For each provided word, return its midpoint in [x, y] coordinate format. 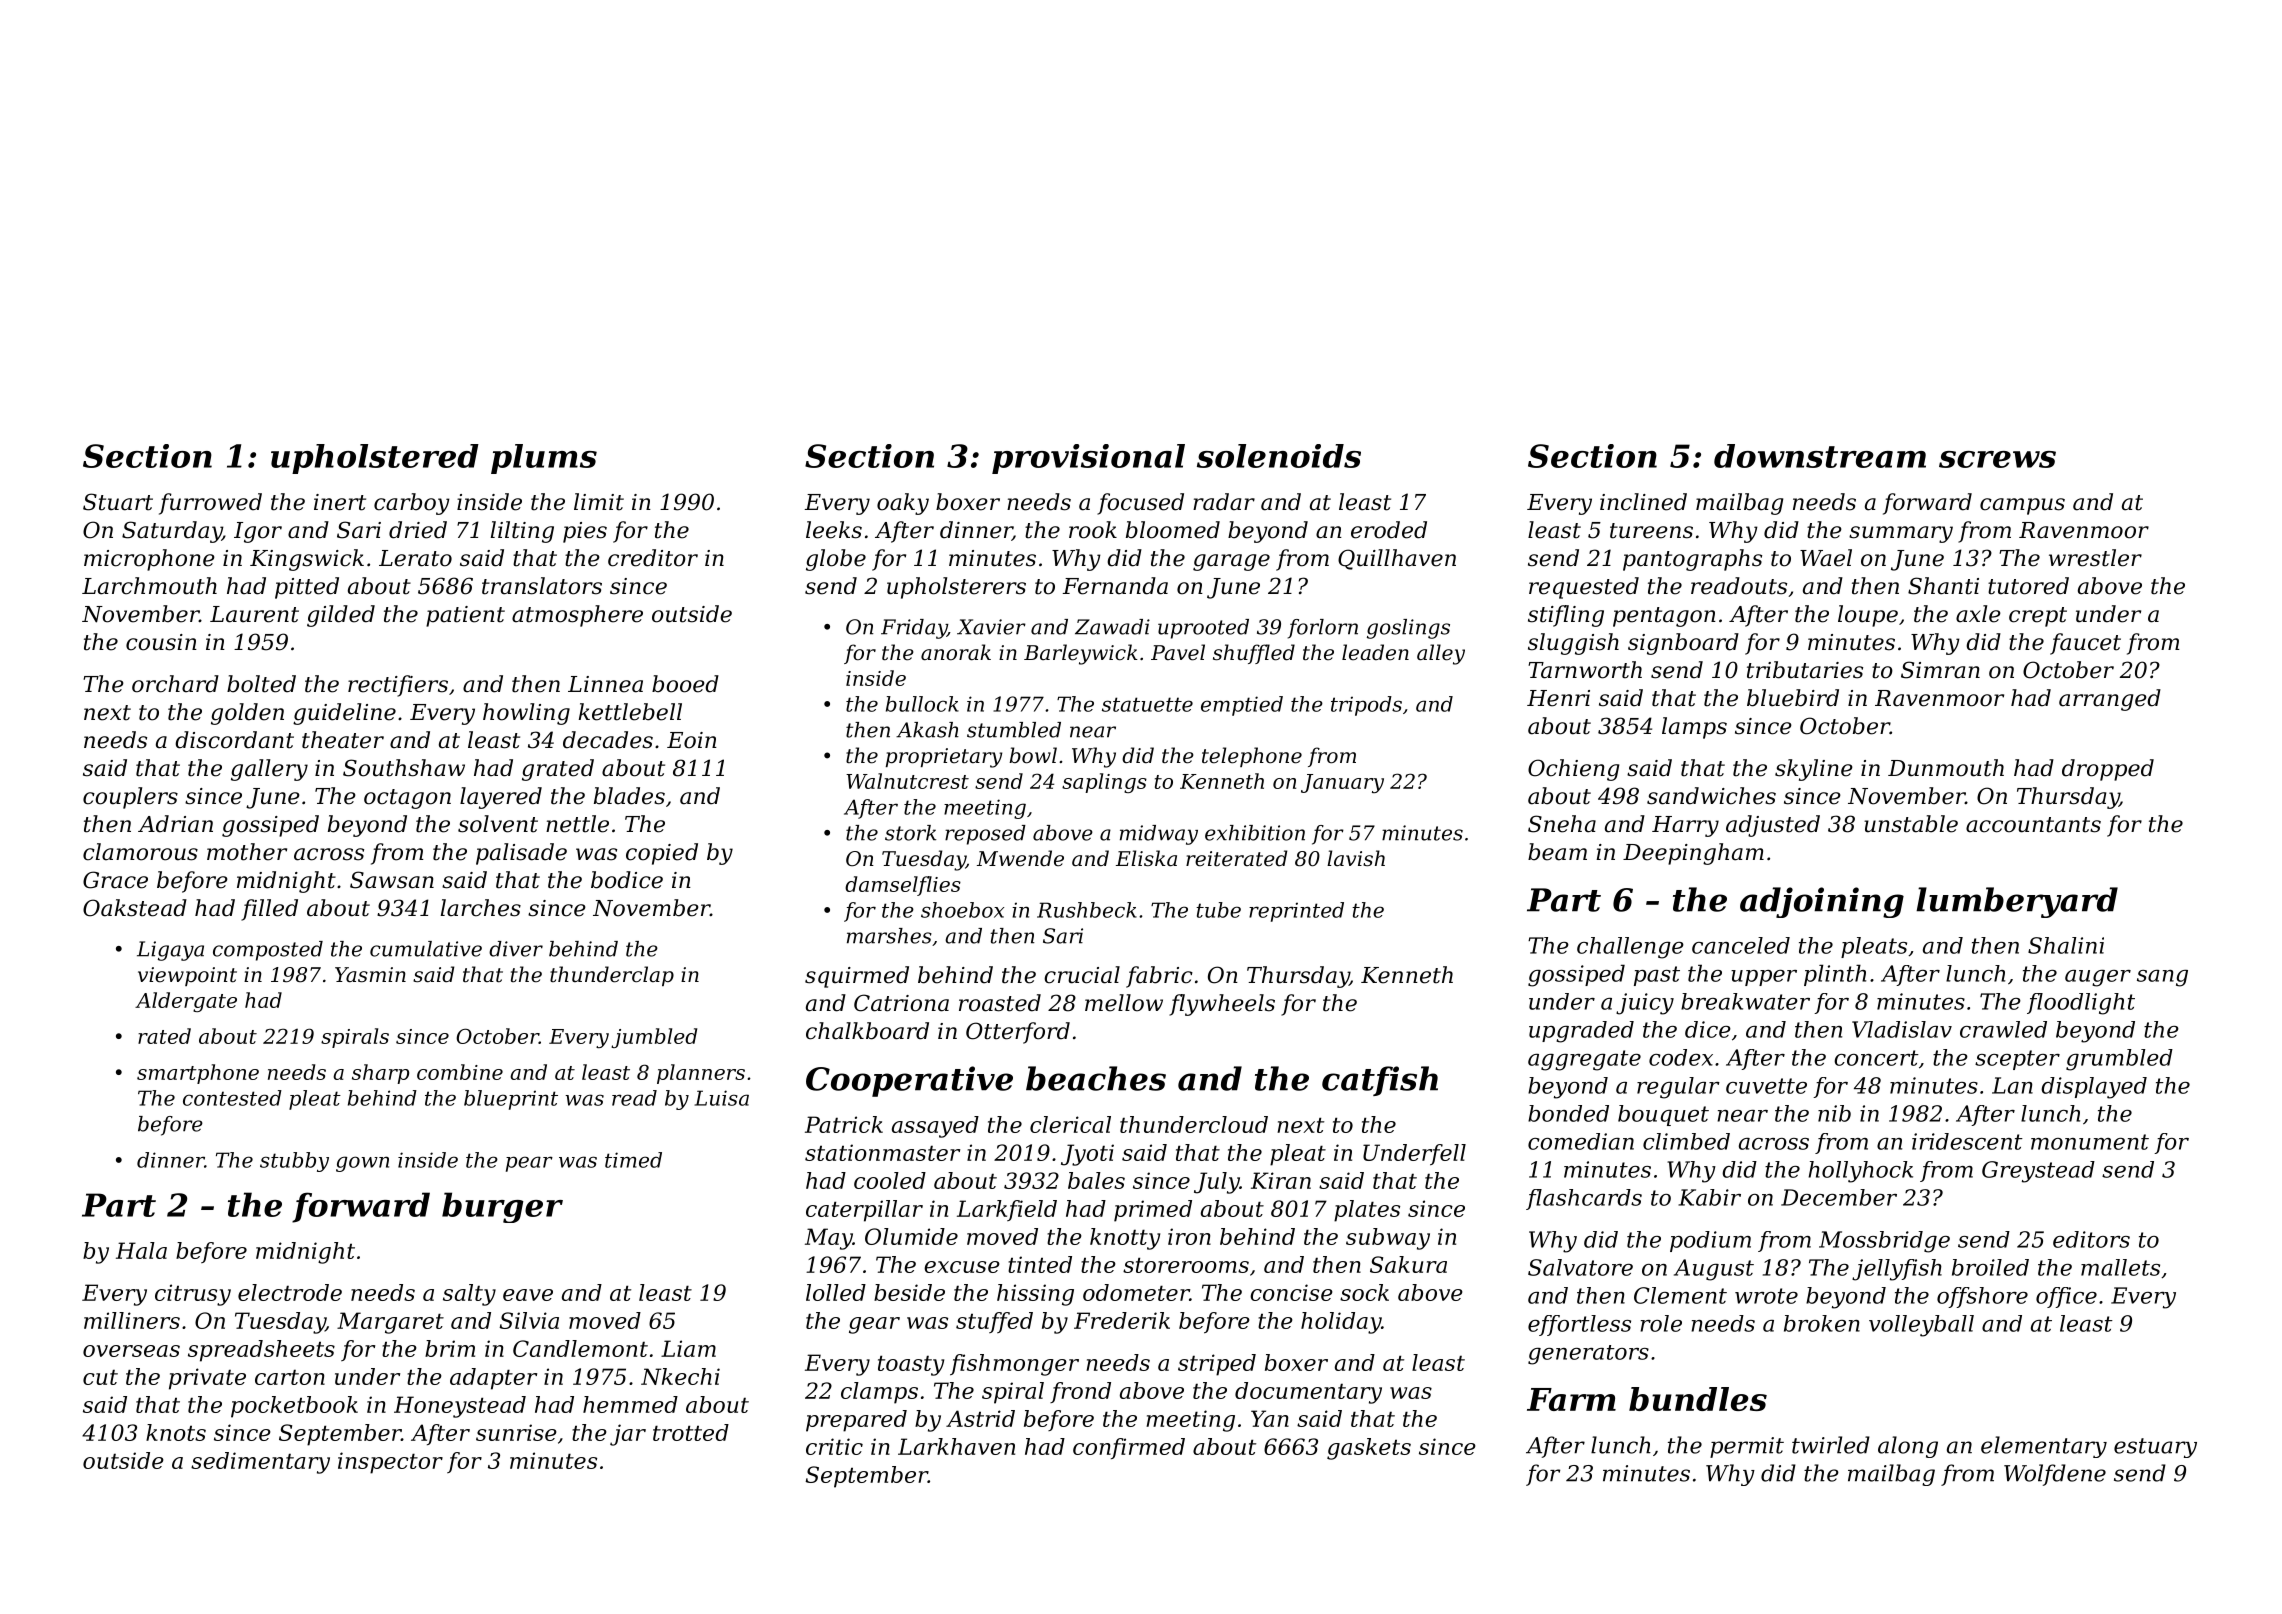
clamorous [140, 852]
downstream [1820, 456]
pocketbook [294, 1407]
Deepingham [1693, 854]
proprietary [944, 758]
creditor [653, 558]
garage [1231, 562]
